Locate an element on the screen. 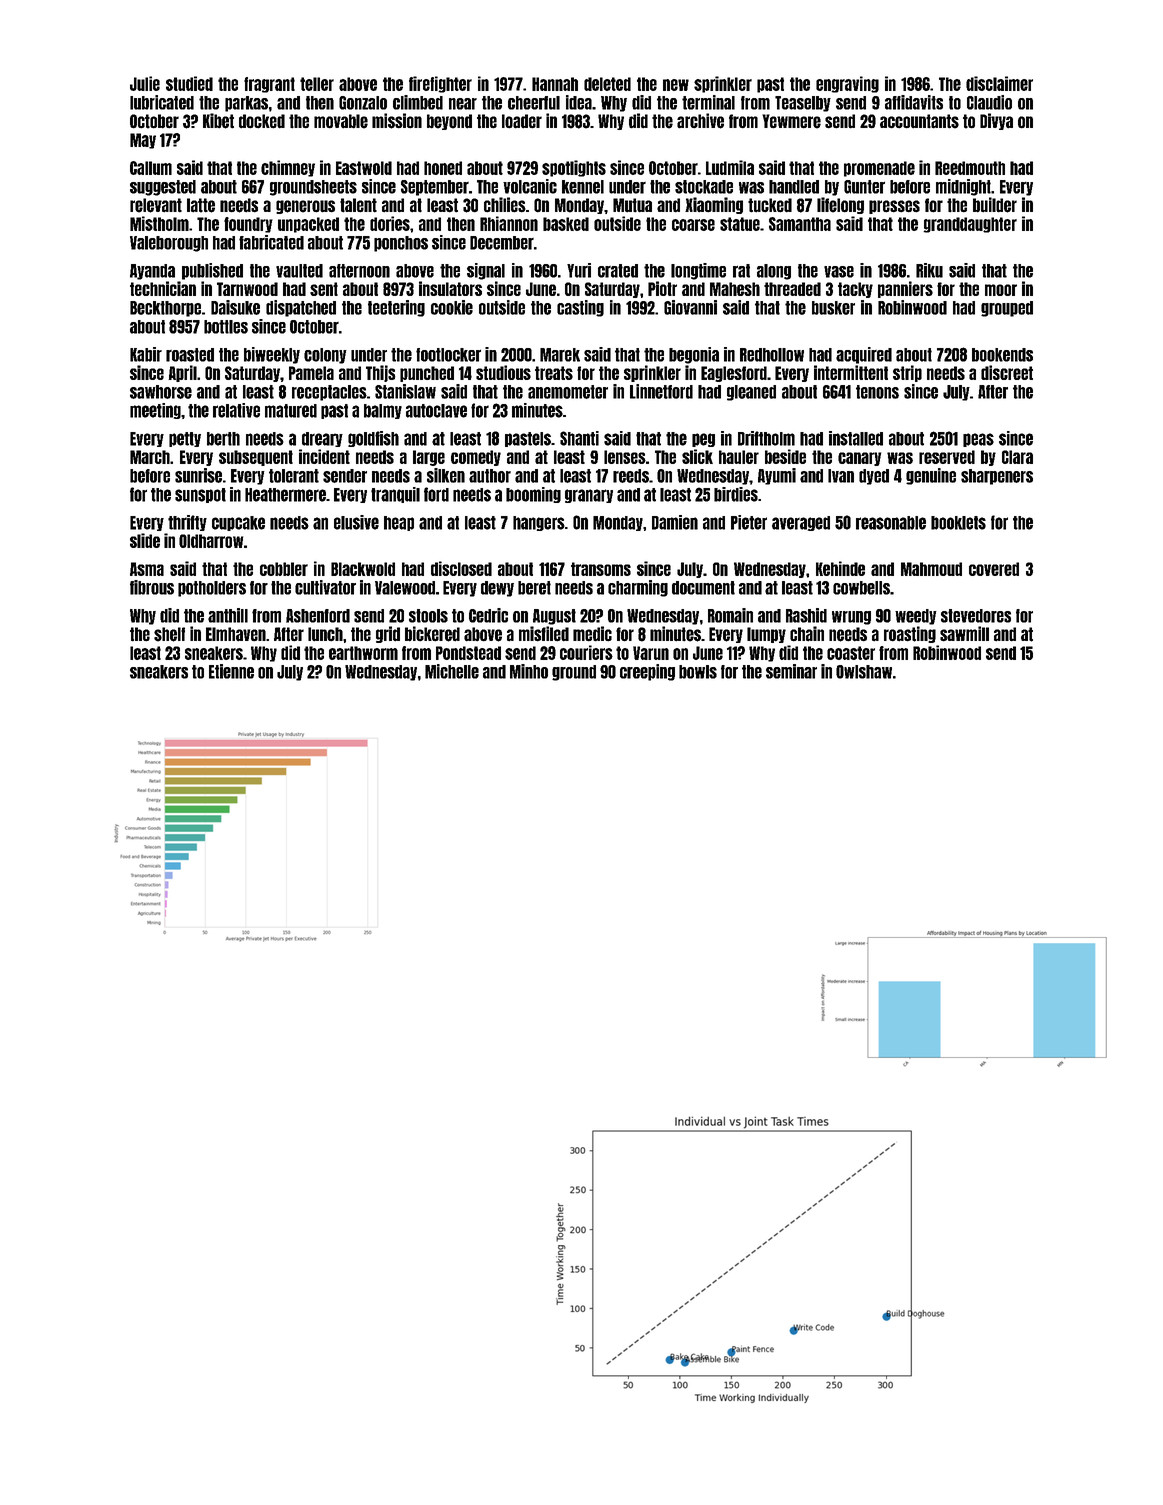 This screenshot has width=1163, height=1505. fragrant is located at coordinates (269, 85).
